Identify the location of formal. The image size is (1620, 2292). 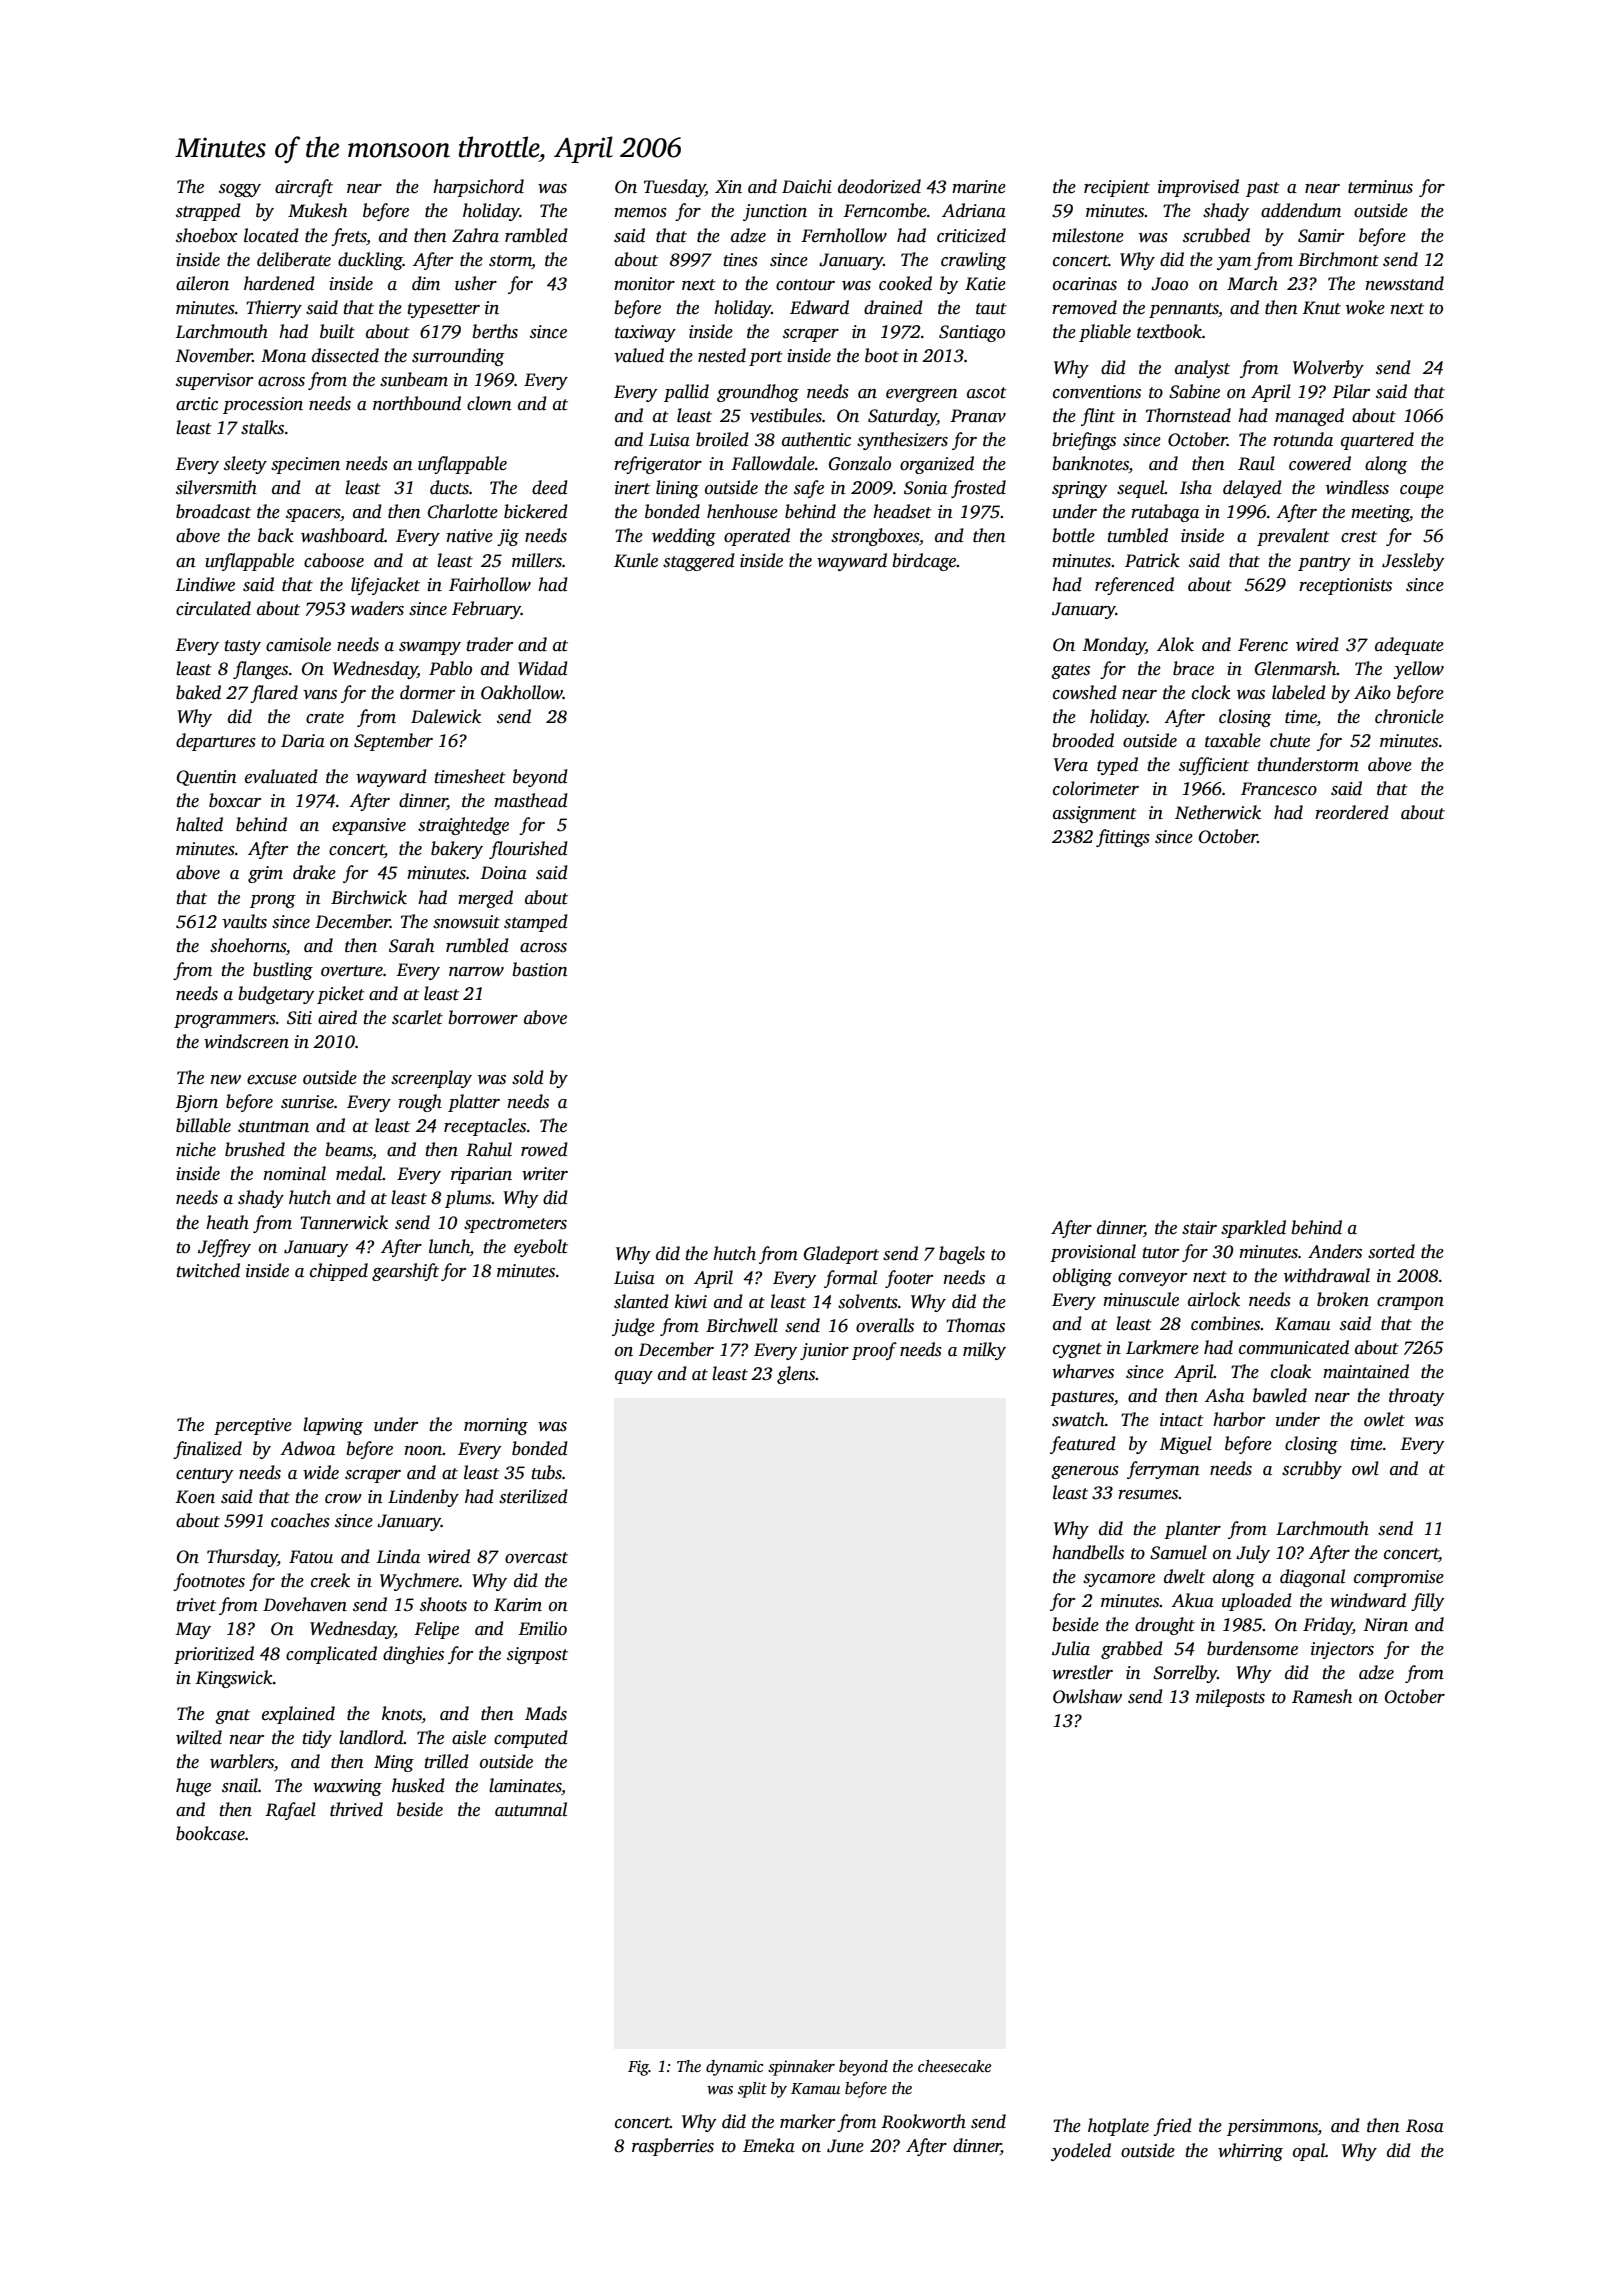
(850, 1279).
